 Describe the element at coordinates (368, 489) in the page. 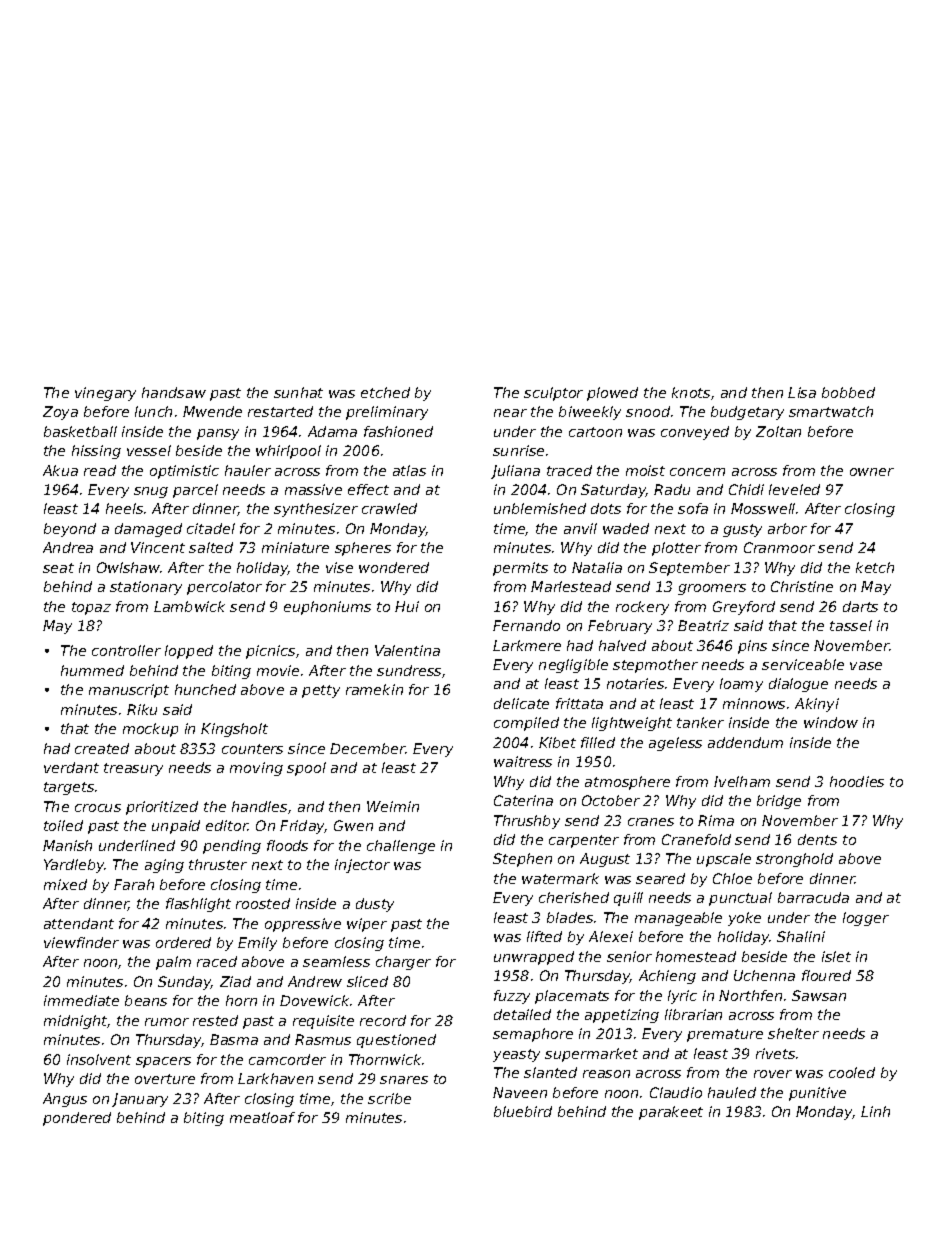

I see `effect` at that location.
